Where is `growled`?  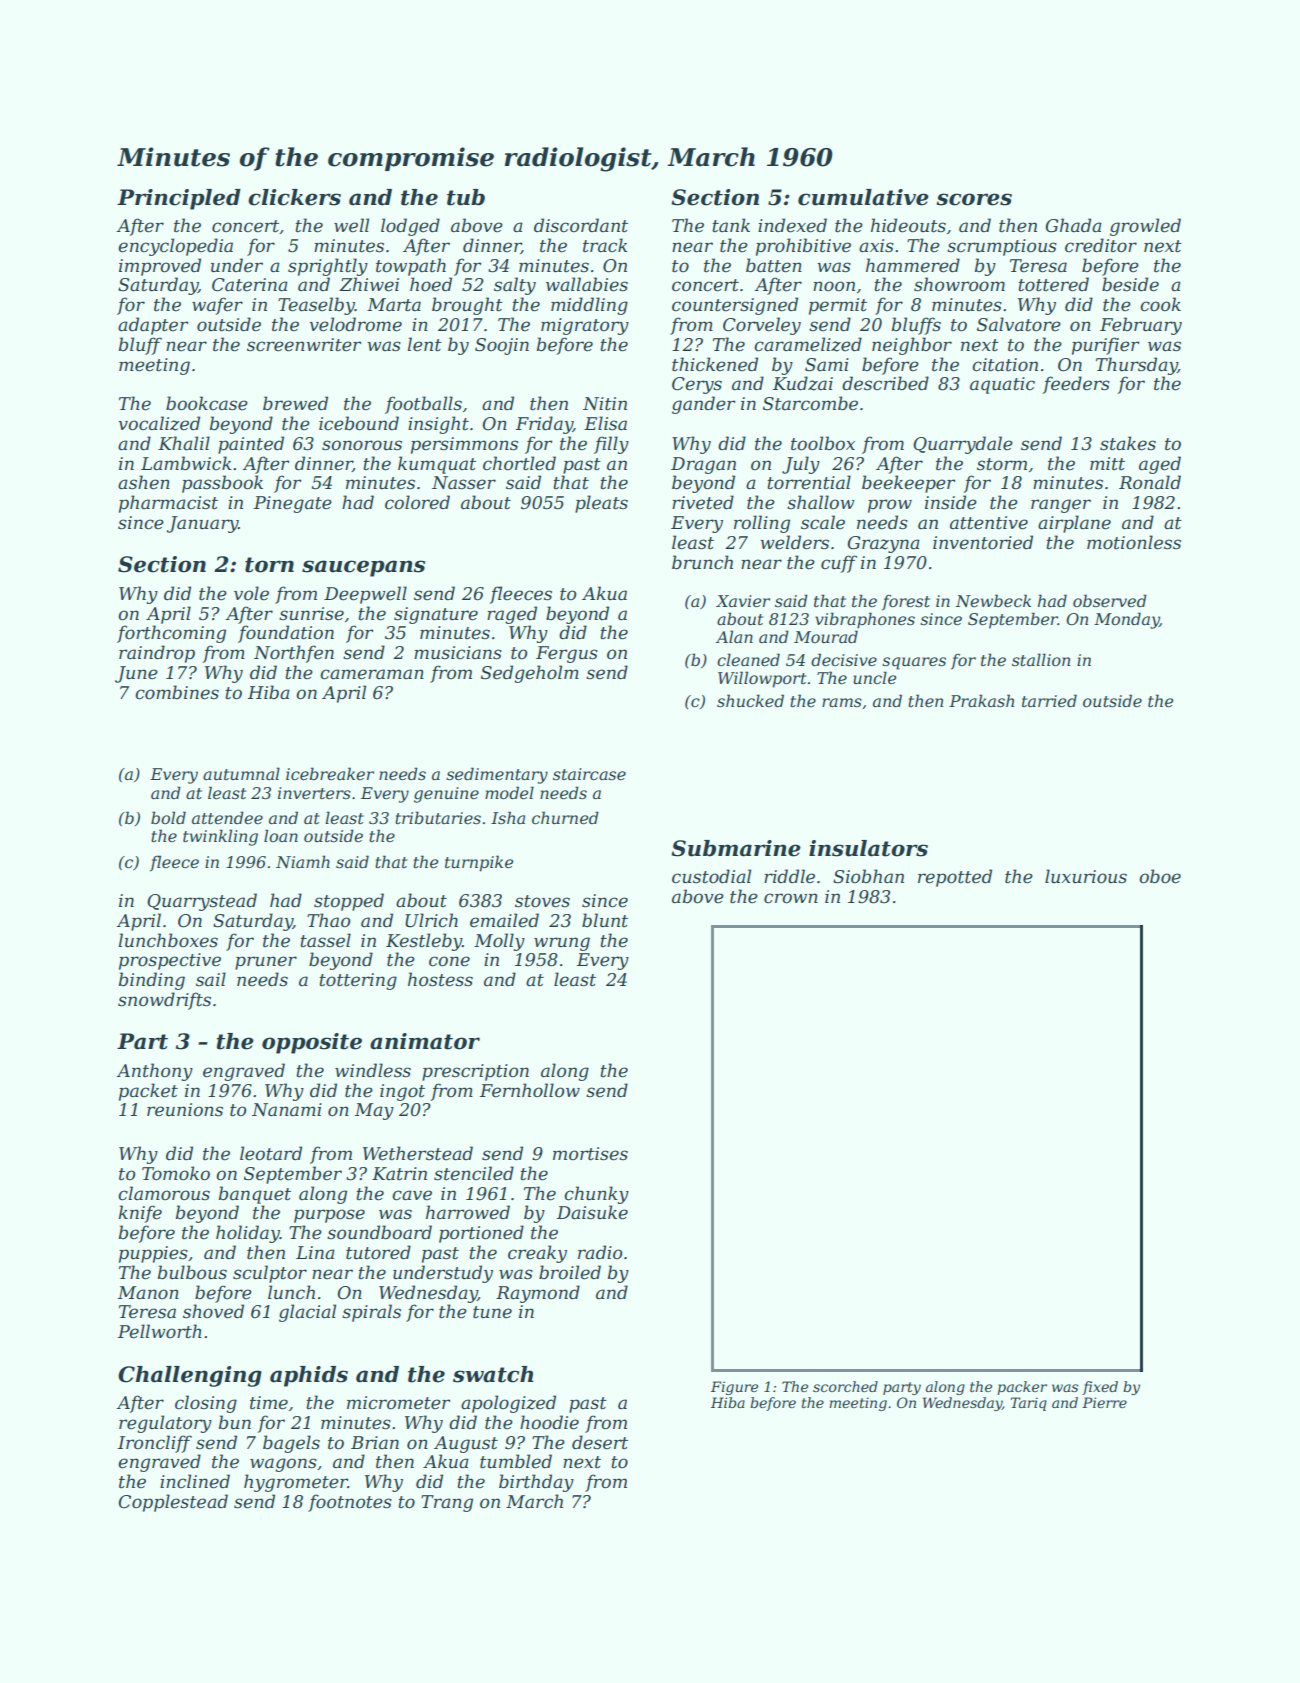
growled is located at coordinates (1145, 227).
